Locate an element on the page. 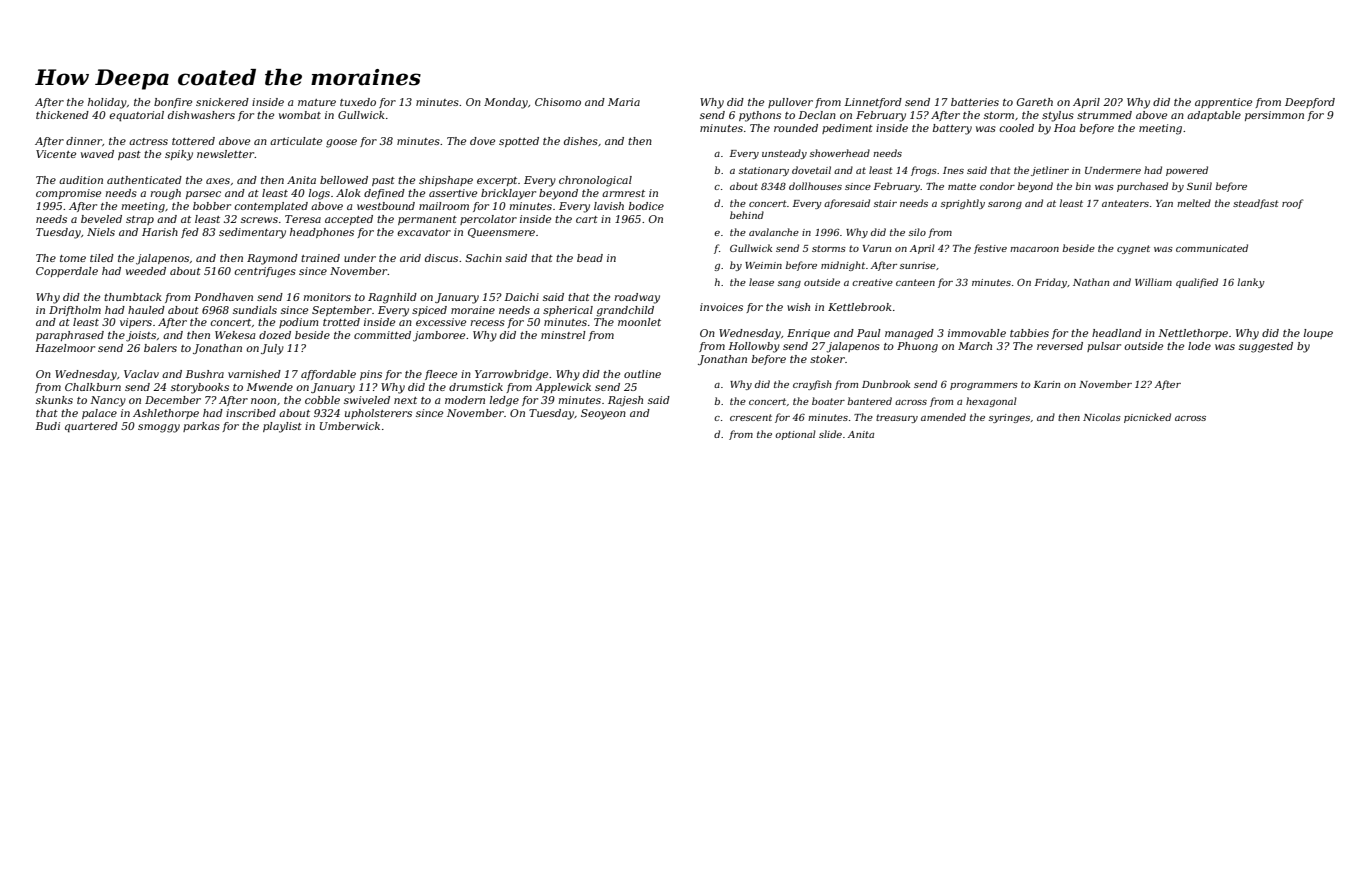  silo is located at coordinates (917, 232).
